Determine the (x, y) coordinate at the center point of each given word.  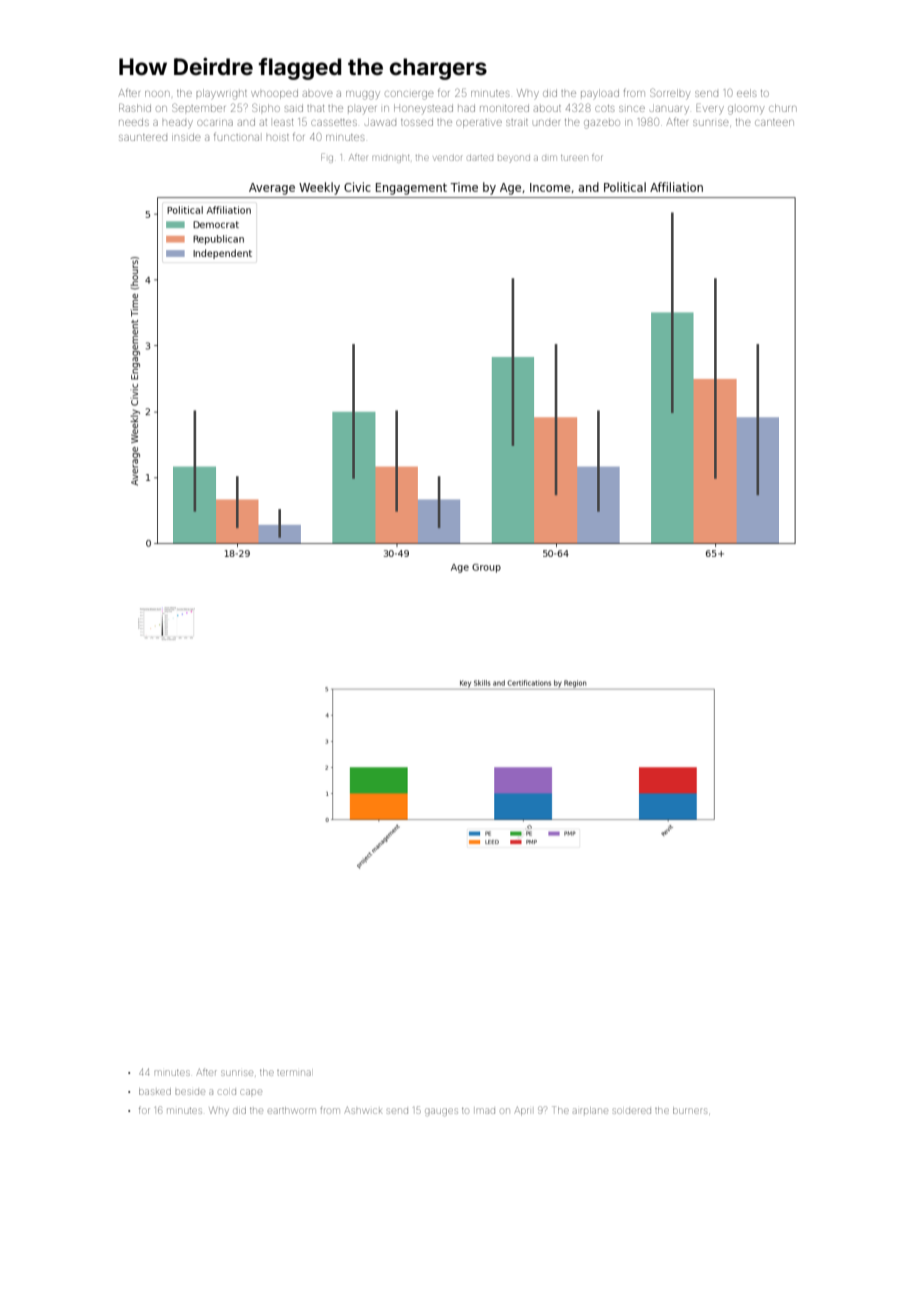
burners (690, 1110)
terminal (294, 1073)
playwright (221, 94)
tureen (574, 158)
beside (190, 1092)
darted (480, 158)
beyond (514, 159)
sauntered (143, 137)
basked (155, 1091)
